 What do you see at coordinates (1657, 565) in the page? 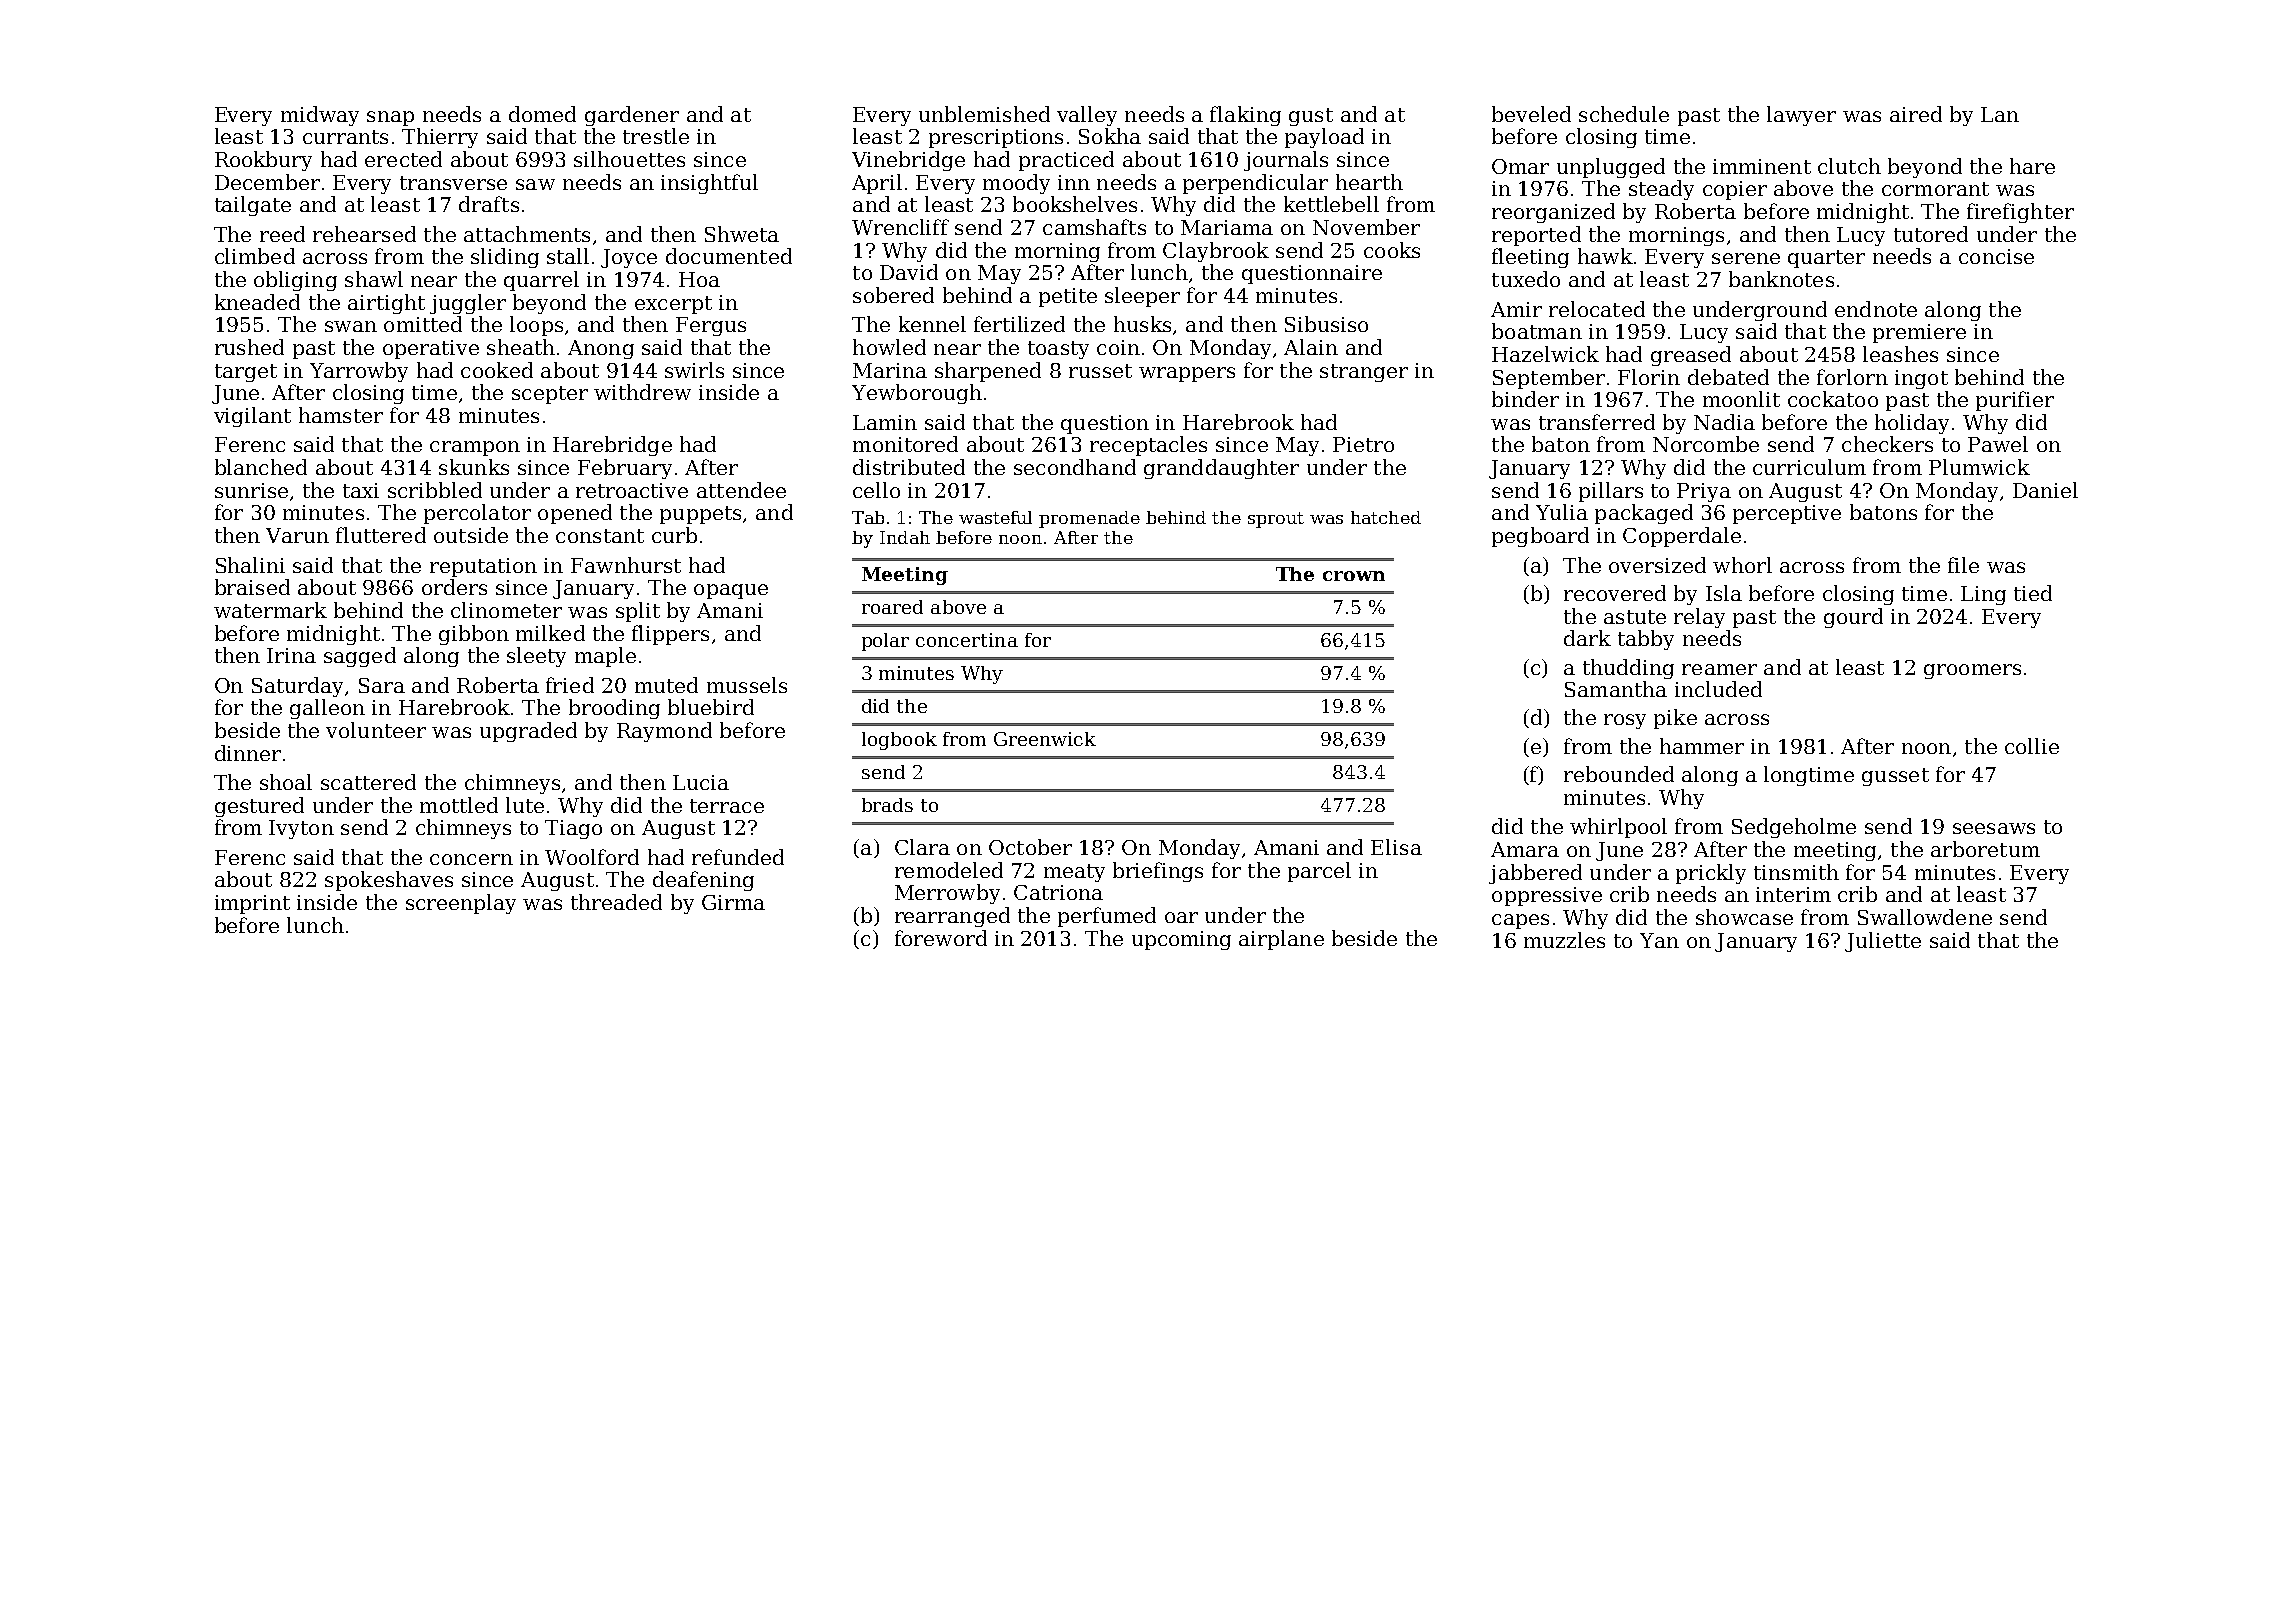
I see `oversized` at bounding box center [1657, 565].
